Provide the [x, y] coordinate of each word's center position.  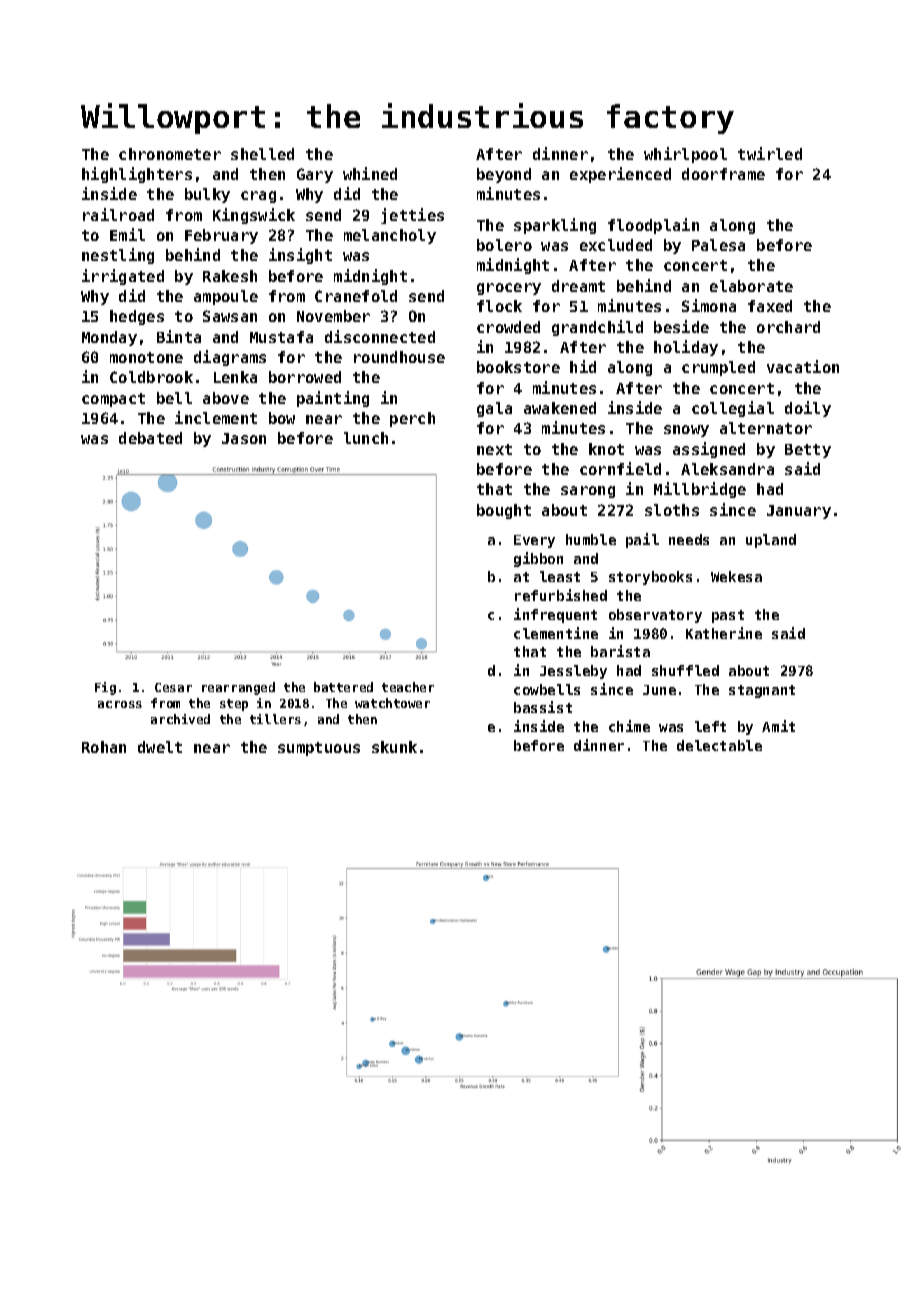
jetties [412, 216]
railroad [118, 214]
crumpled [718, 368]
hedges [137, 317]
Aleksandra [727, 469]
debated [150, 438]
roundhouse [399, 357]
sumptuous [319, 749]
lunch [366, 438]
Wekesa [736, 576]
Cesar [173, 687]
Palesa [718, 245]
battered [343, 687]
